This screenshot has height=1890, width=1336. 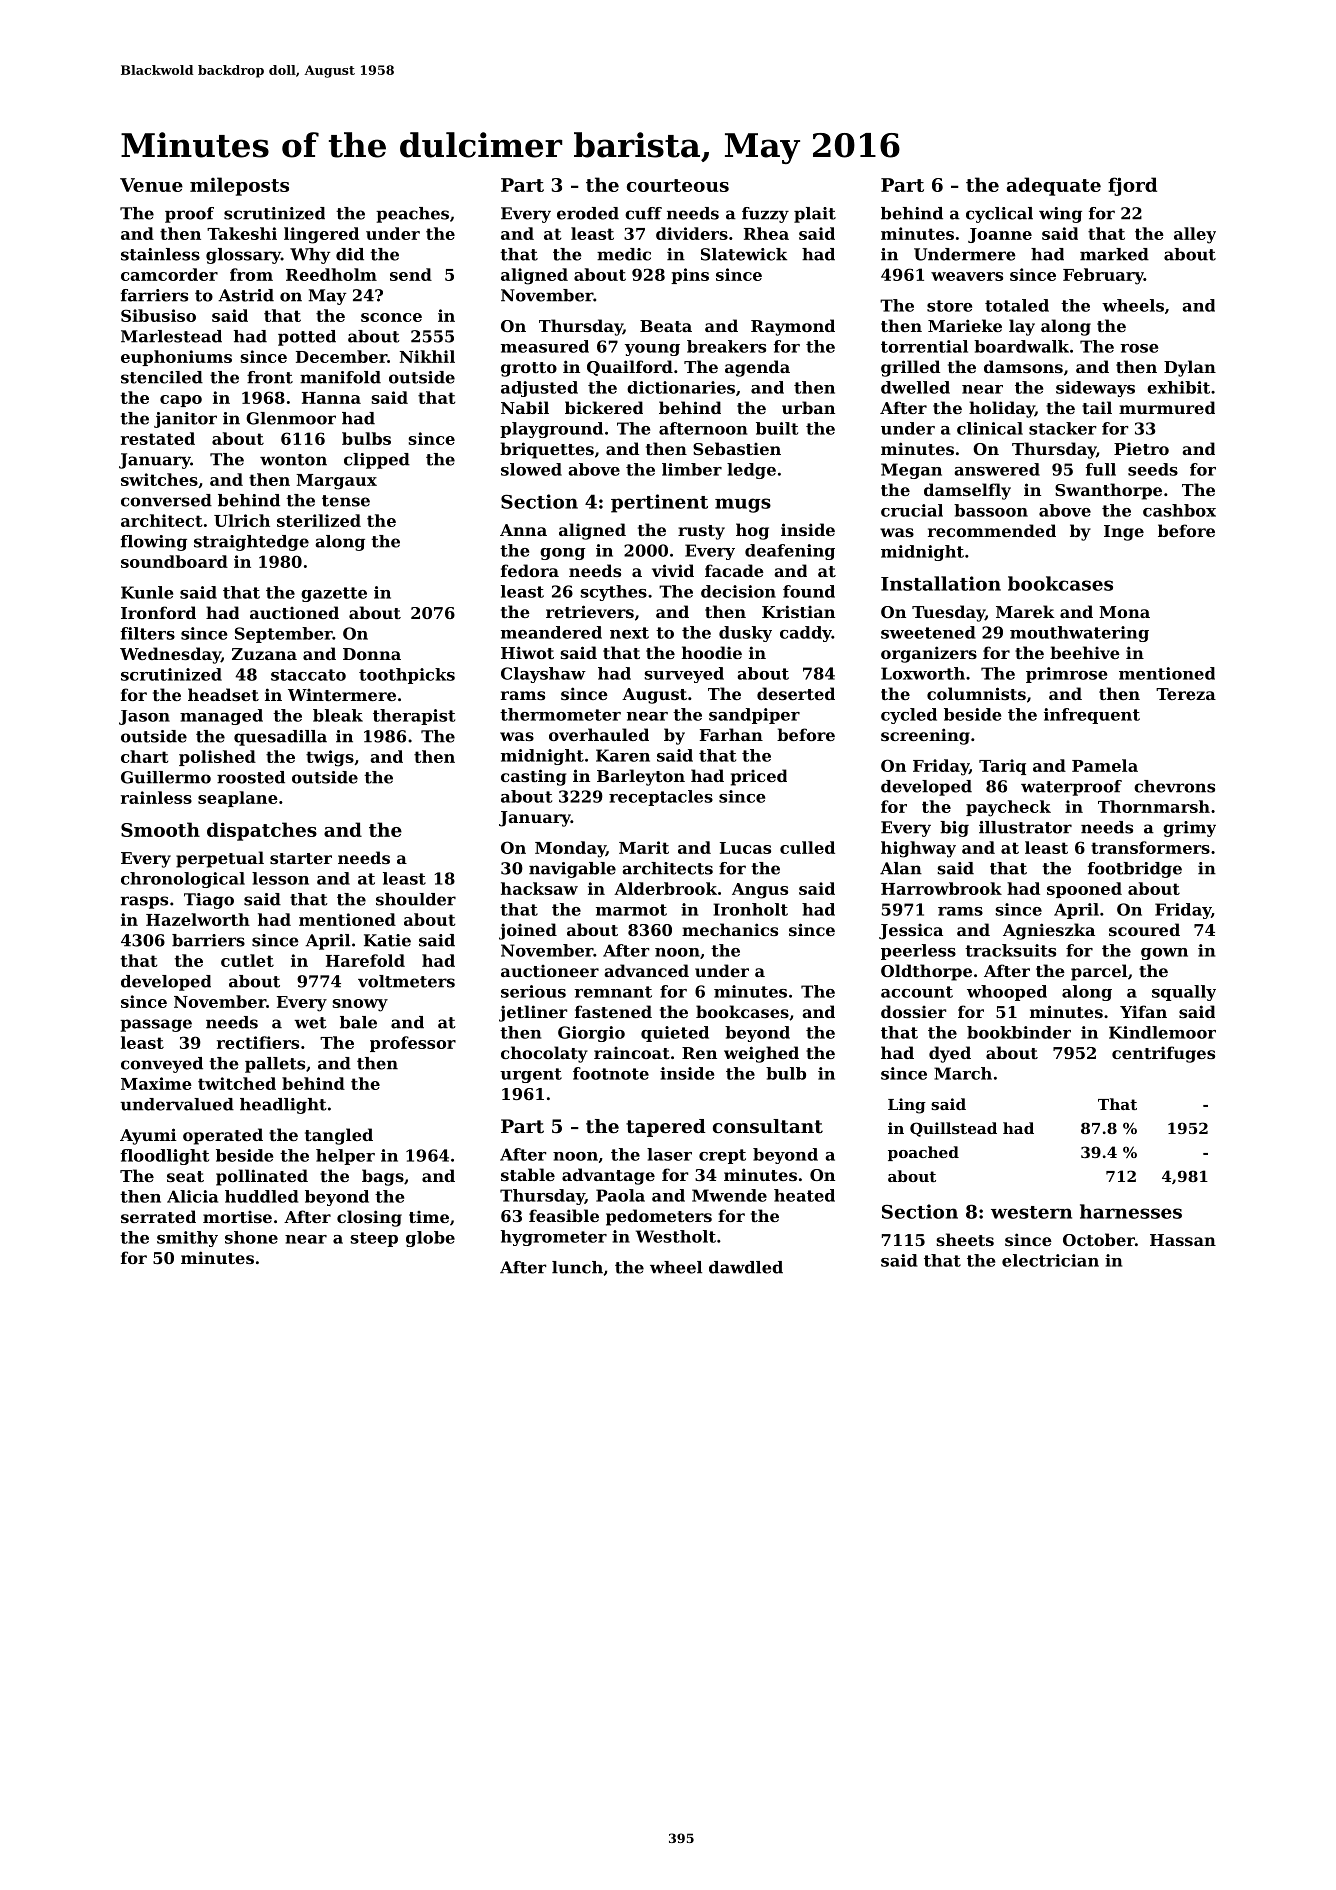 I want to click on mechanics, so click(x=730, y=929).
